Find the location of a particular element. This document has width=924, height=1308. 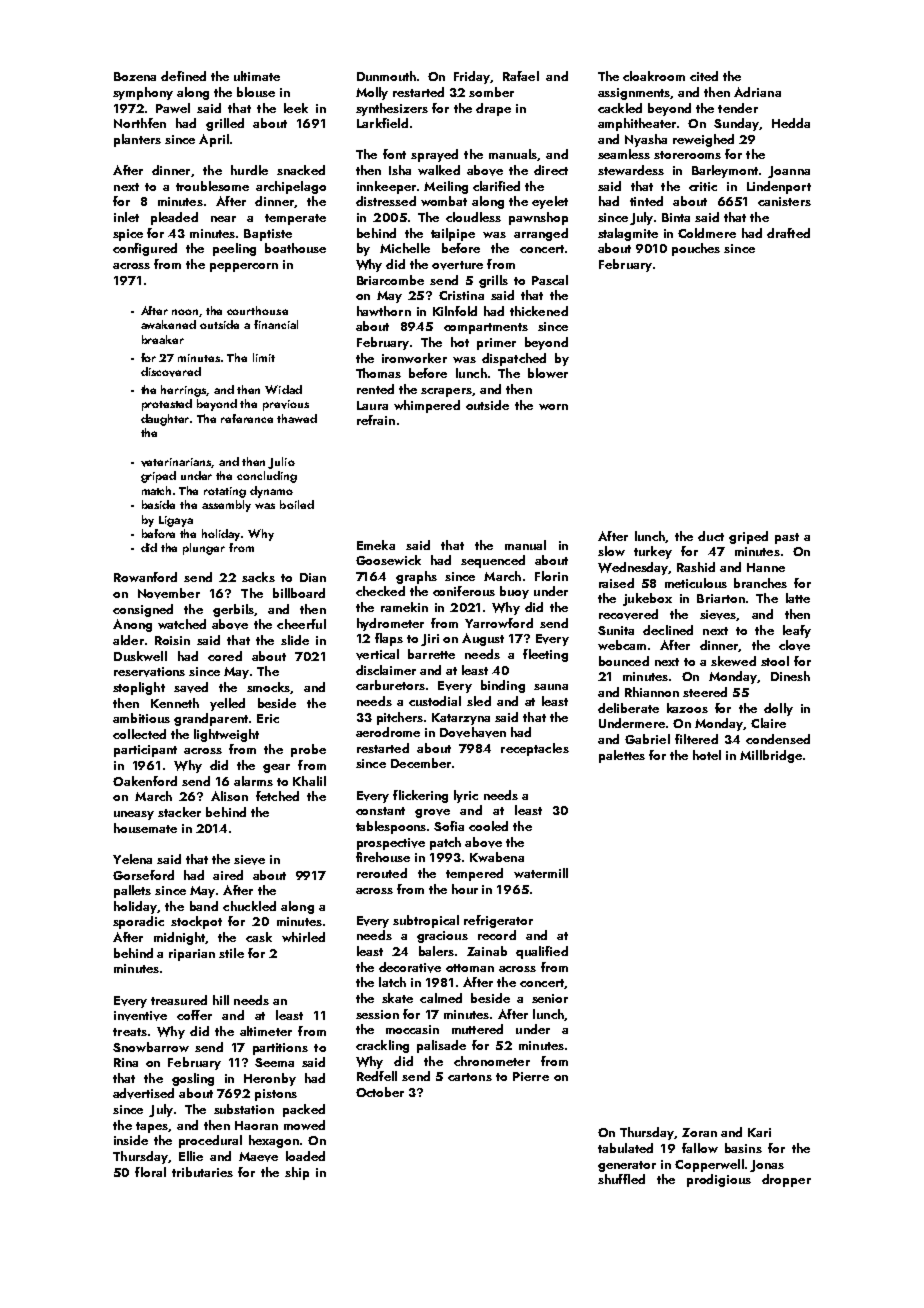

Bozena is located at coordinates (135, 76).
